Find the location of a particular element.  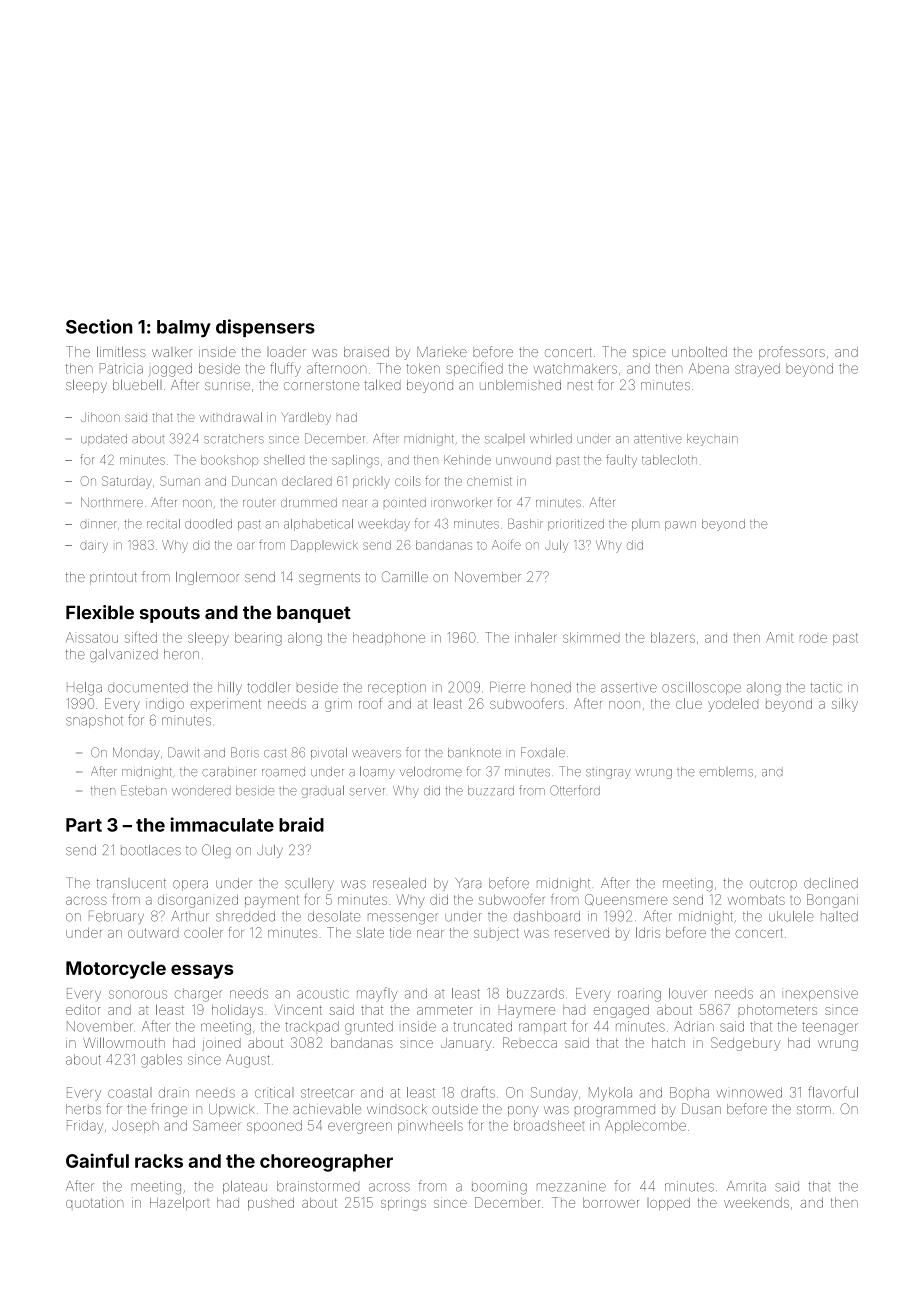

grim is located at coordinates (338, 705).
